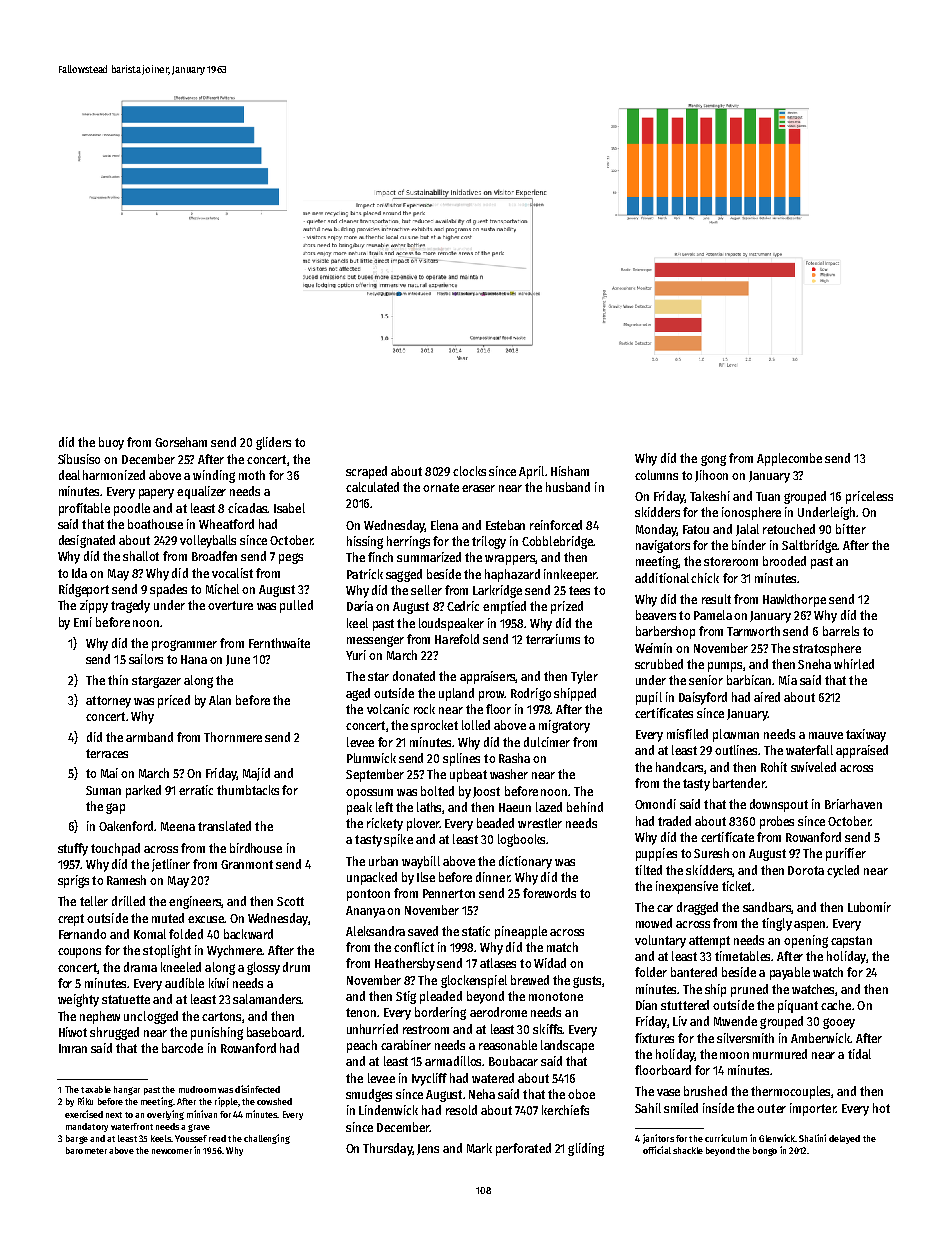 This page has width=952, height=1233. What do you see at coordinates (586, 1149) in the page?
I see `gliding` at bounding box center [586, 1149].
